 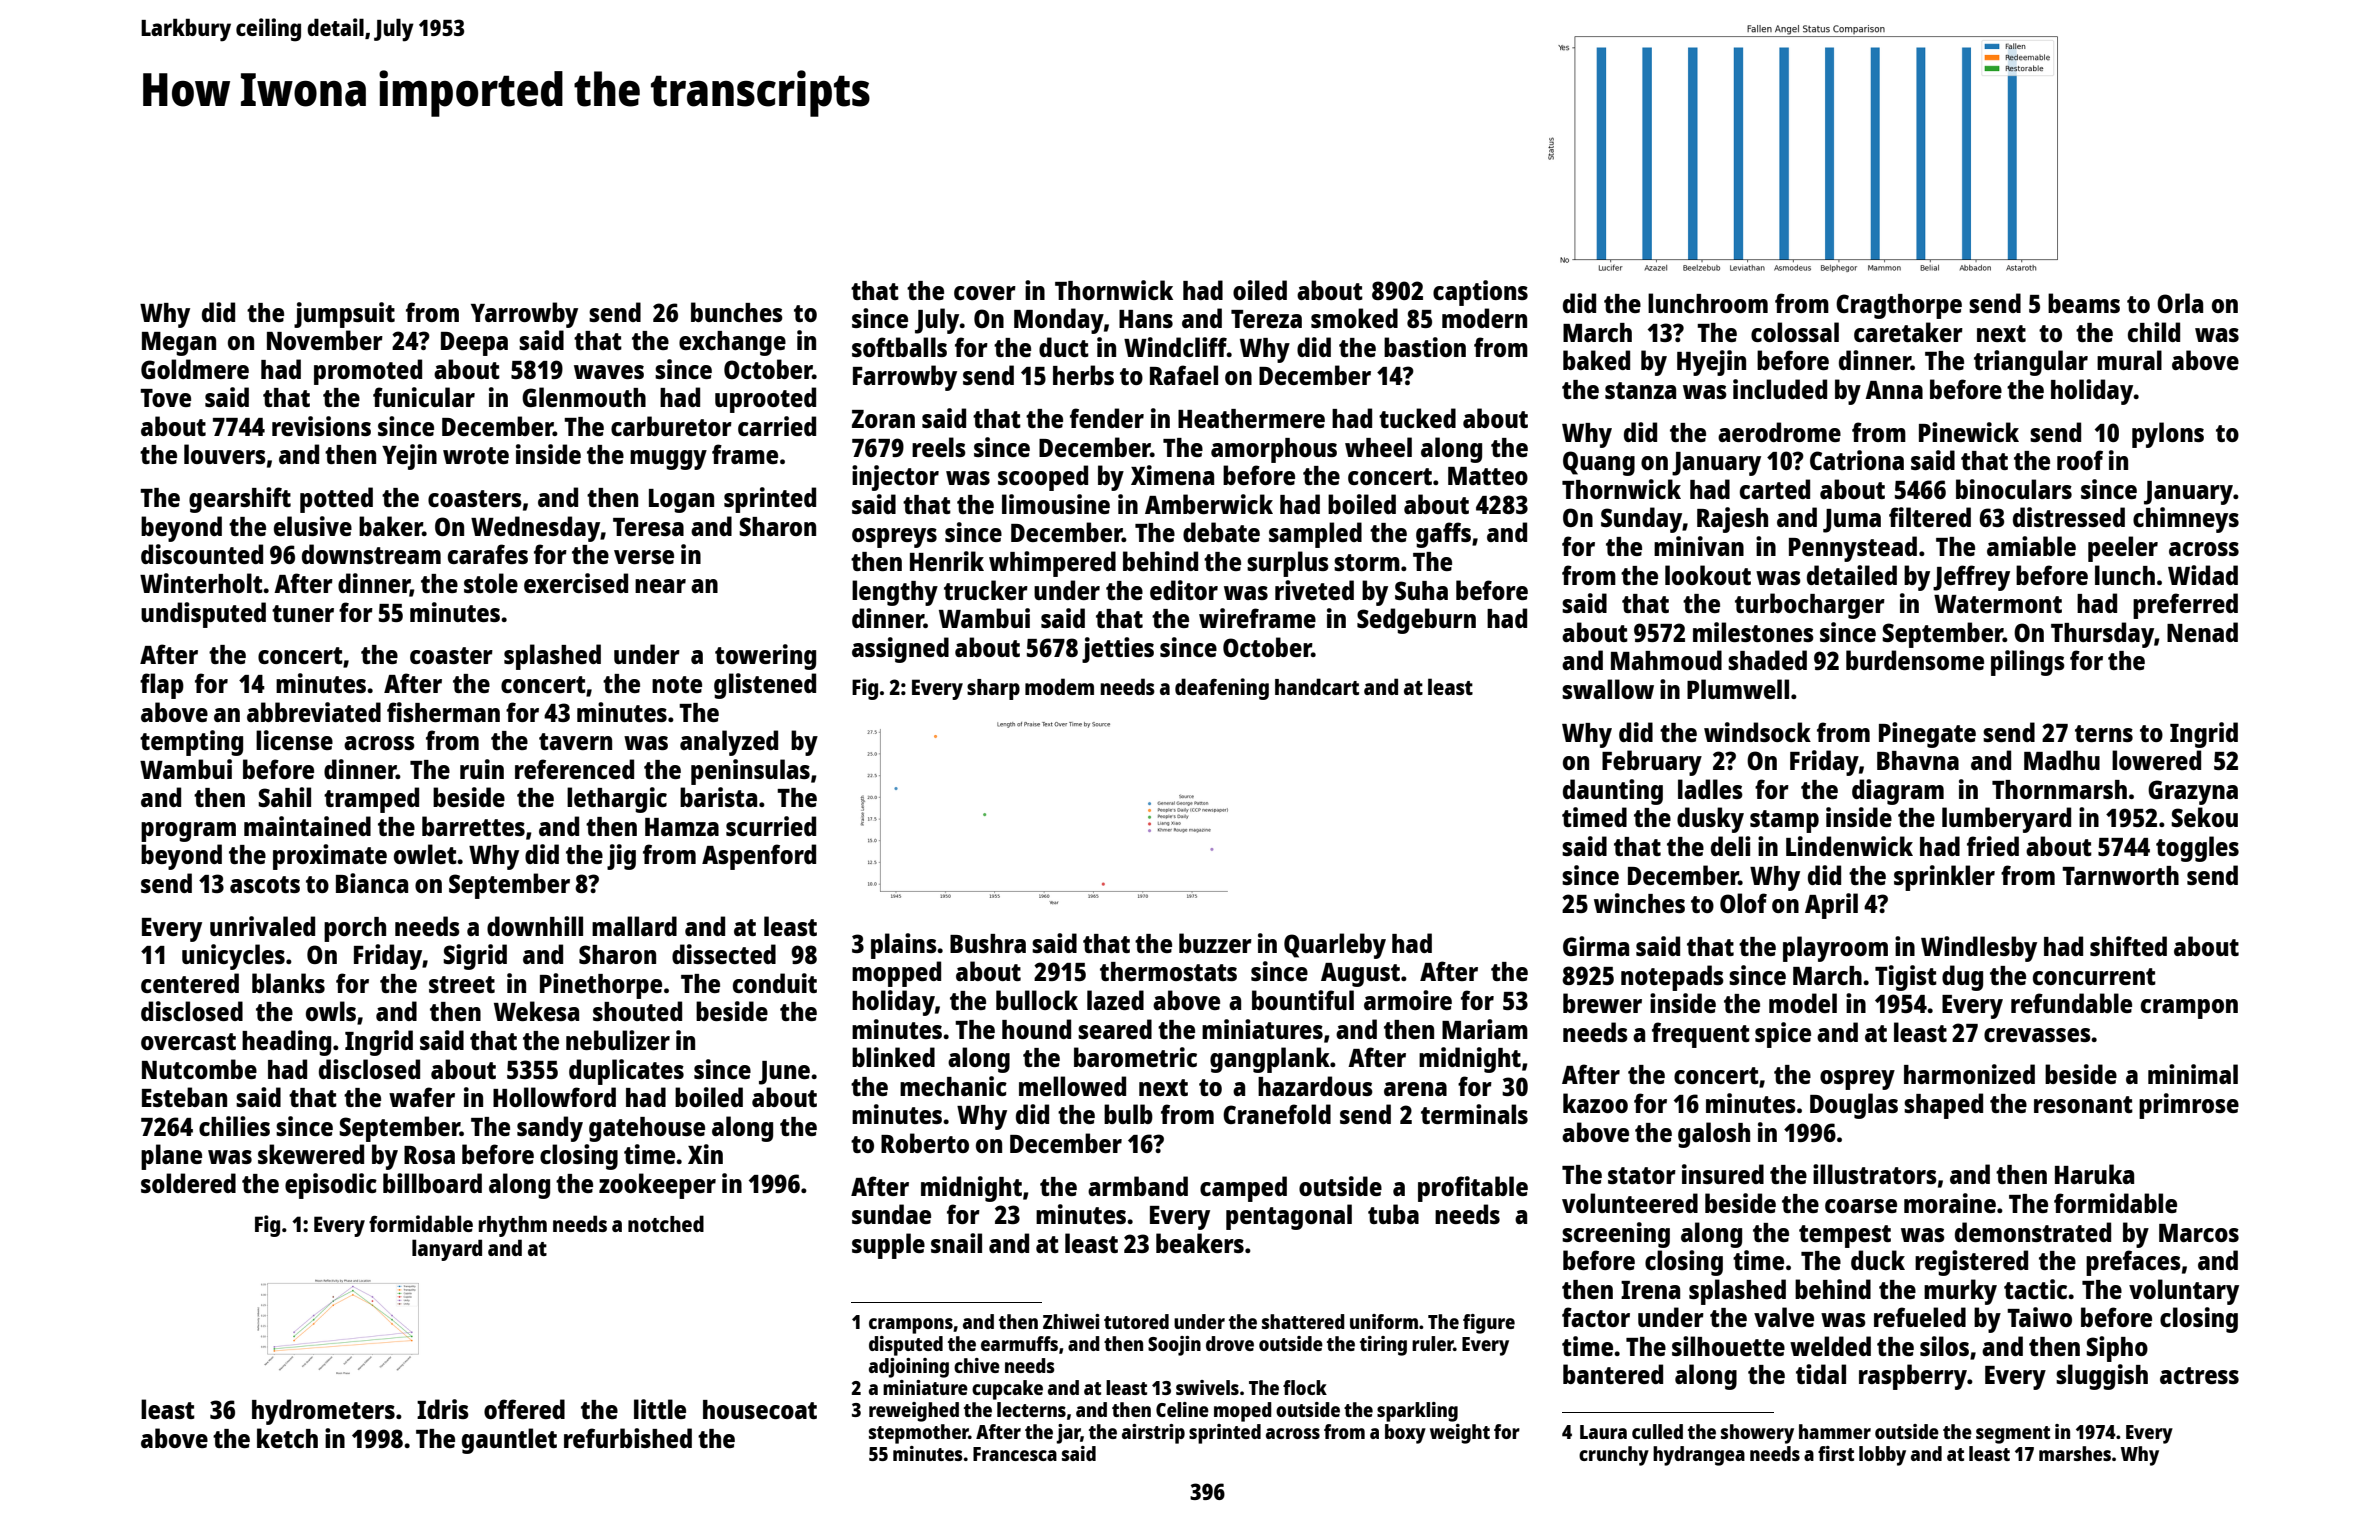 I want to click on hydrometers, so click(x=323, y=1412).
